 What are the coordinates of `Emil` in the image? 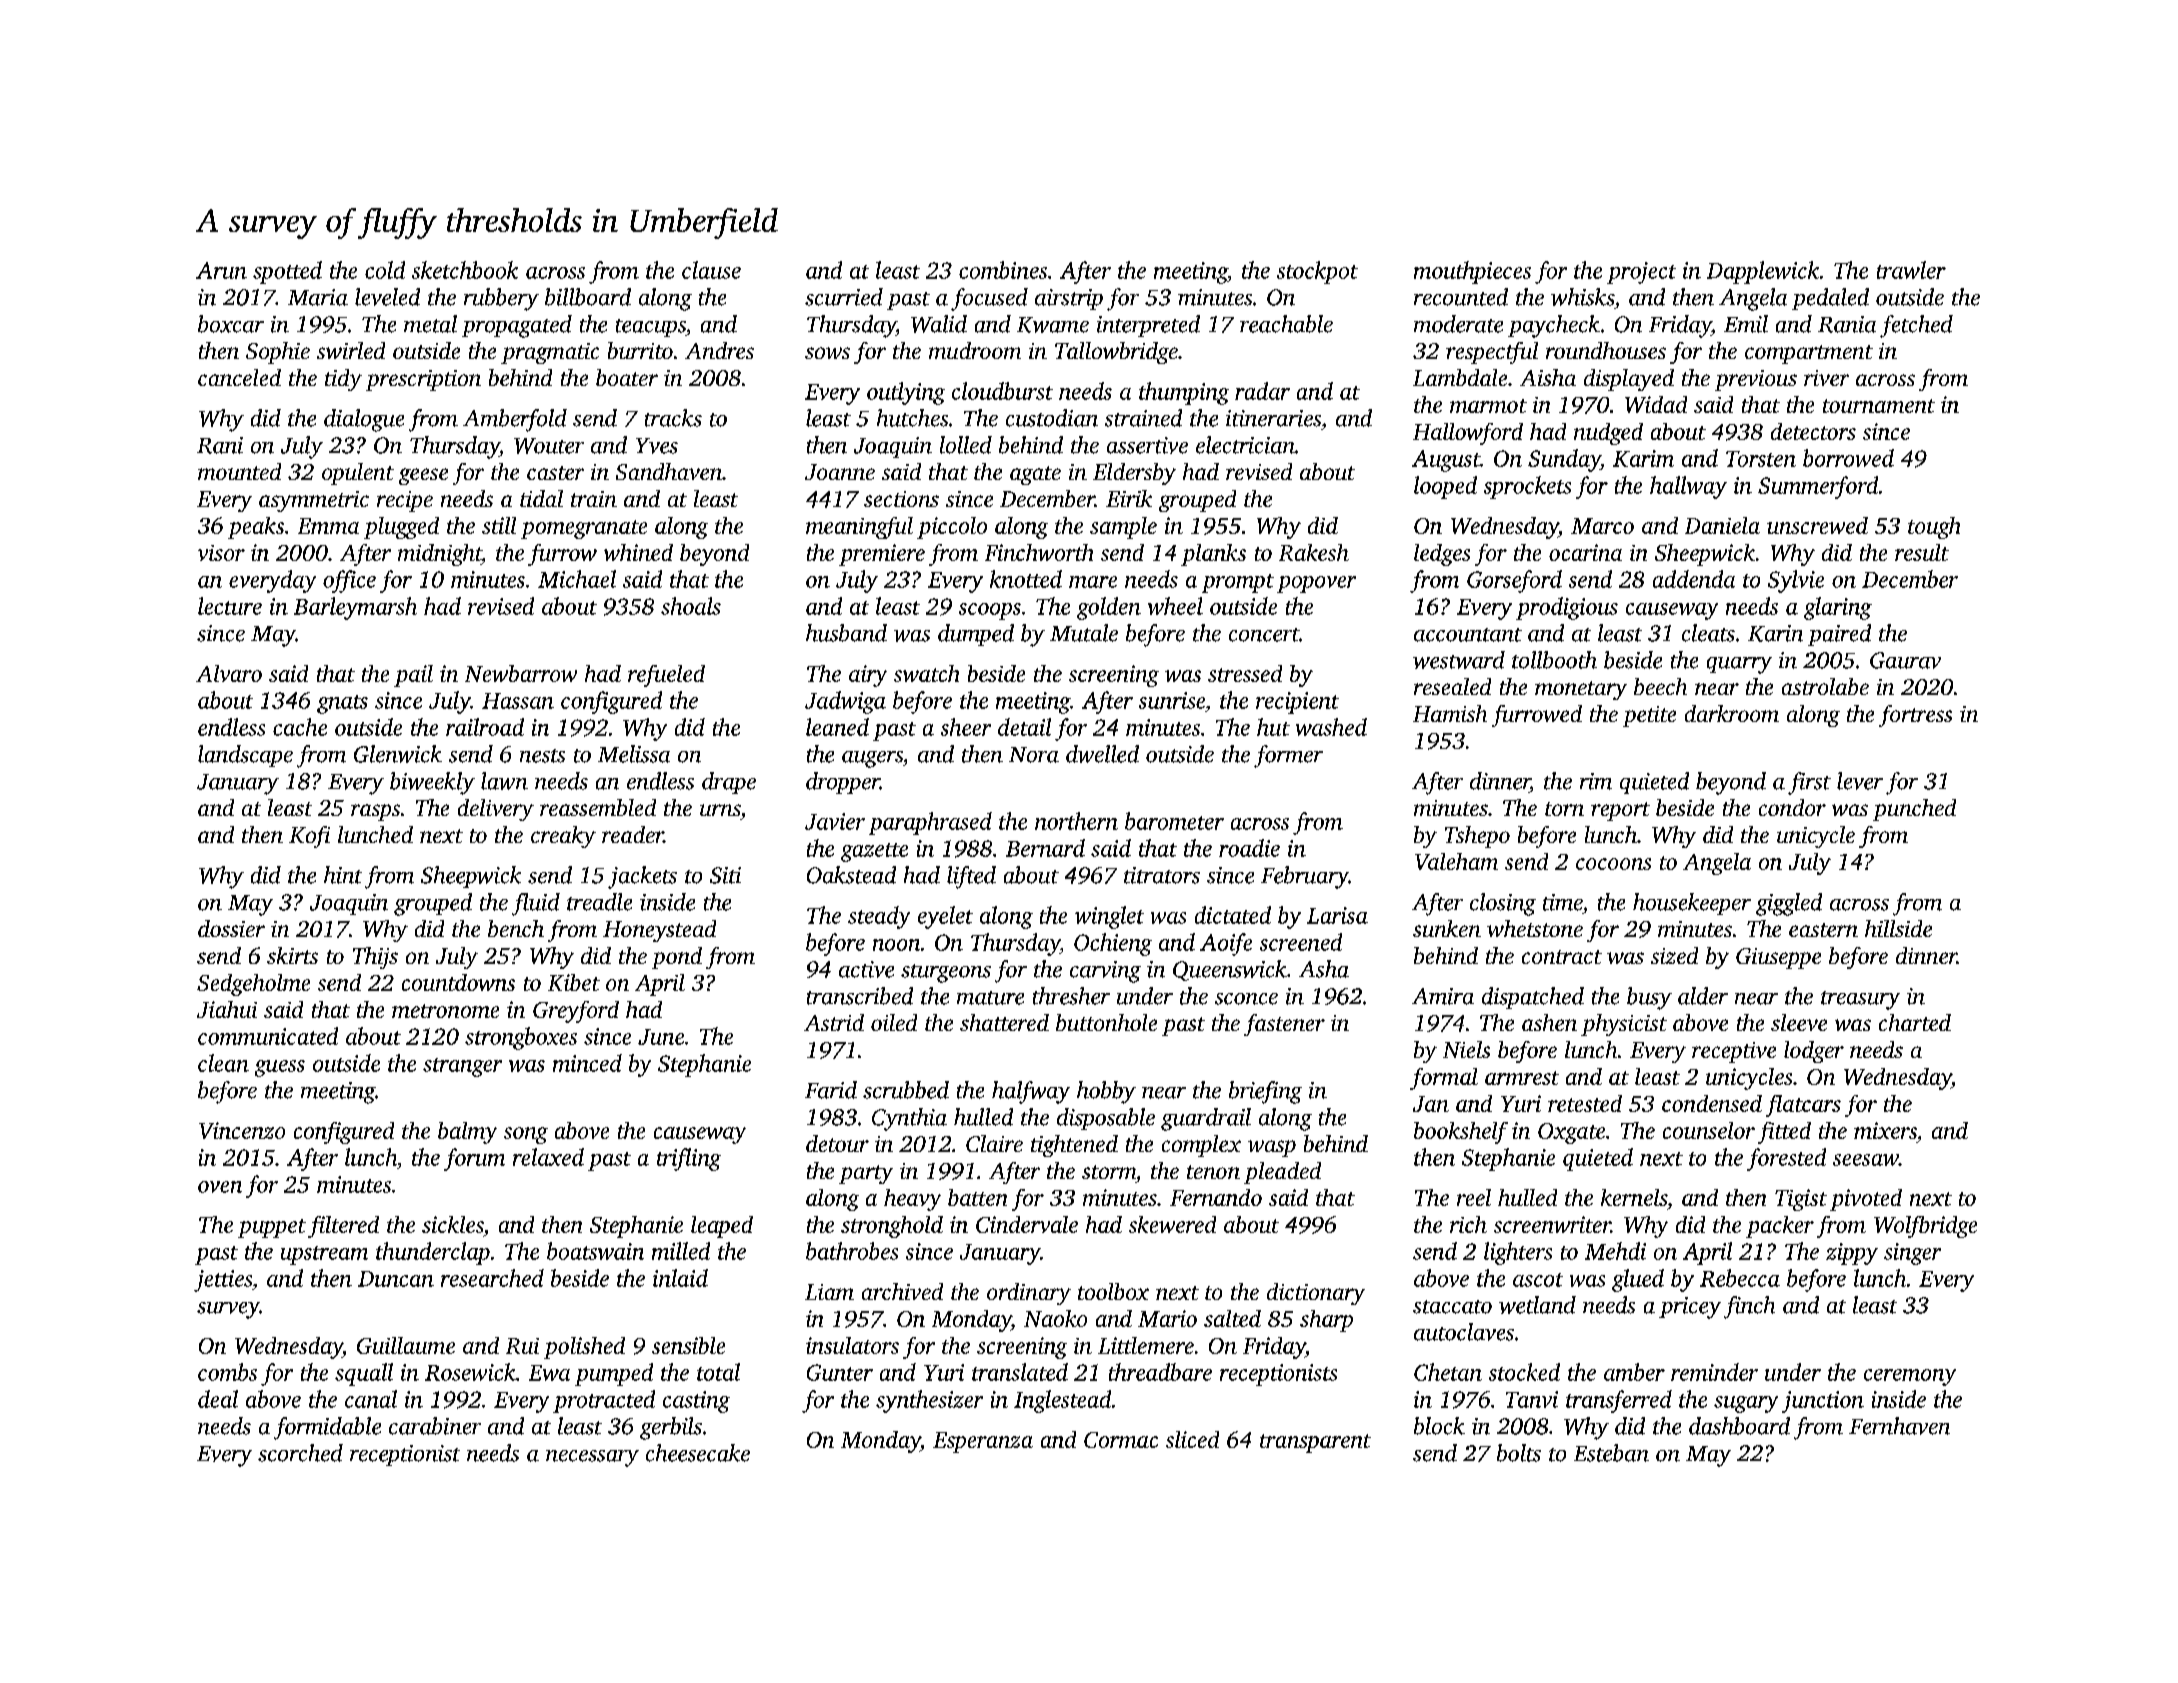 It's located at (1746, 324).
